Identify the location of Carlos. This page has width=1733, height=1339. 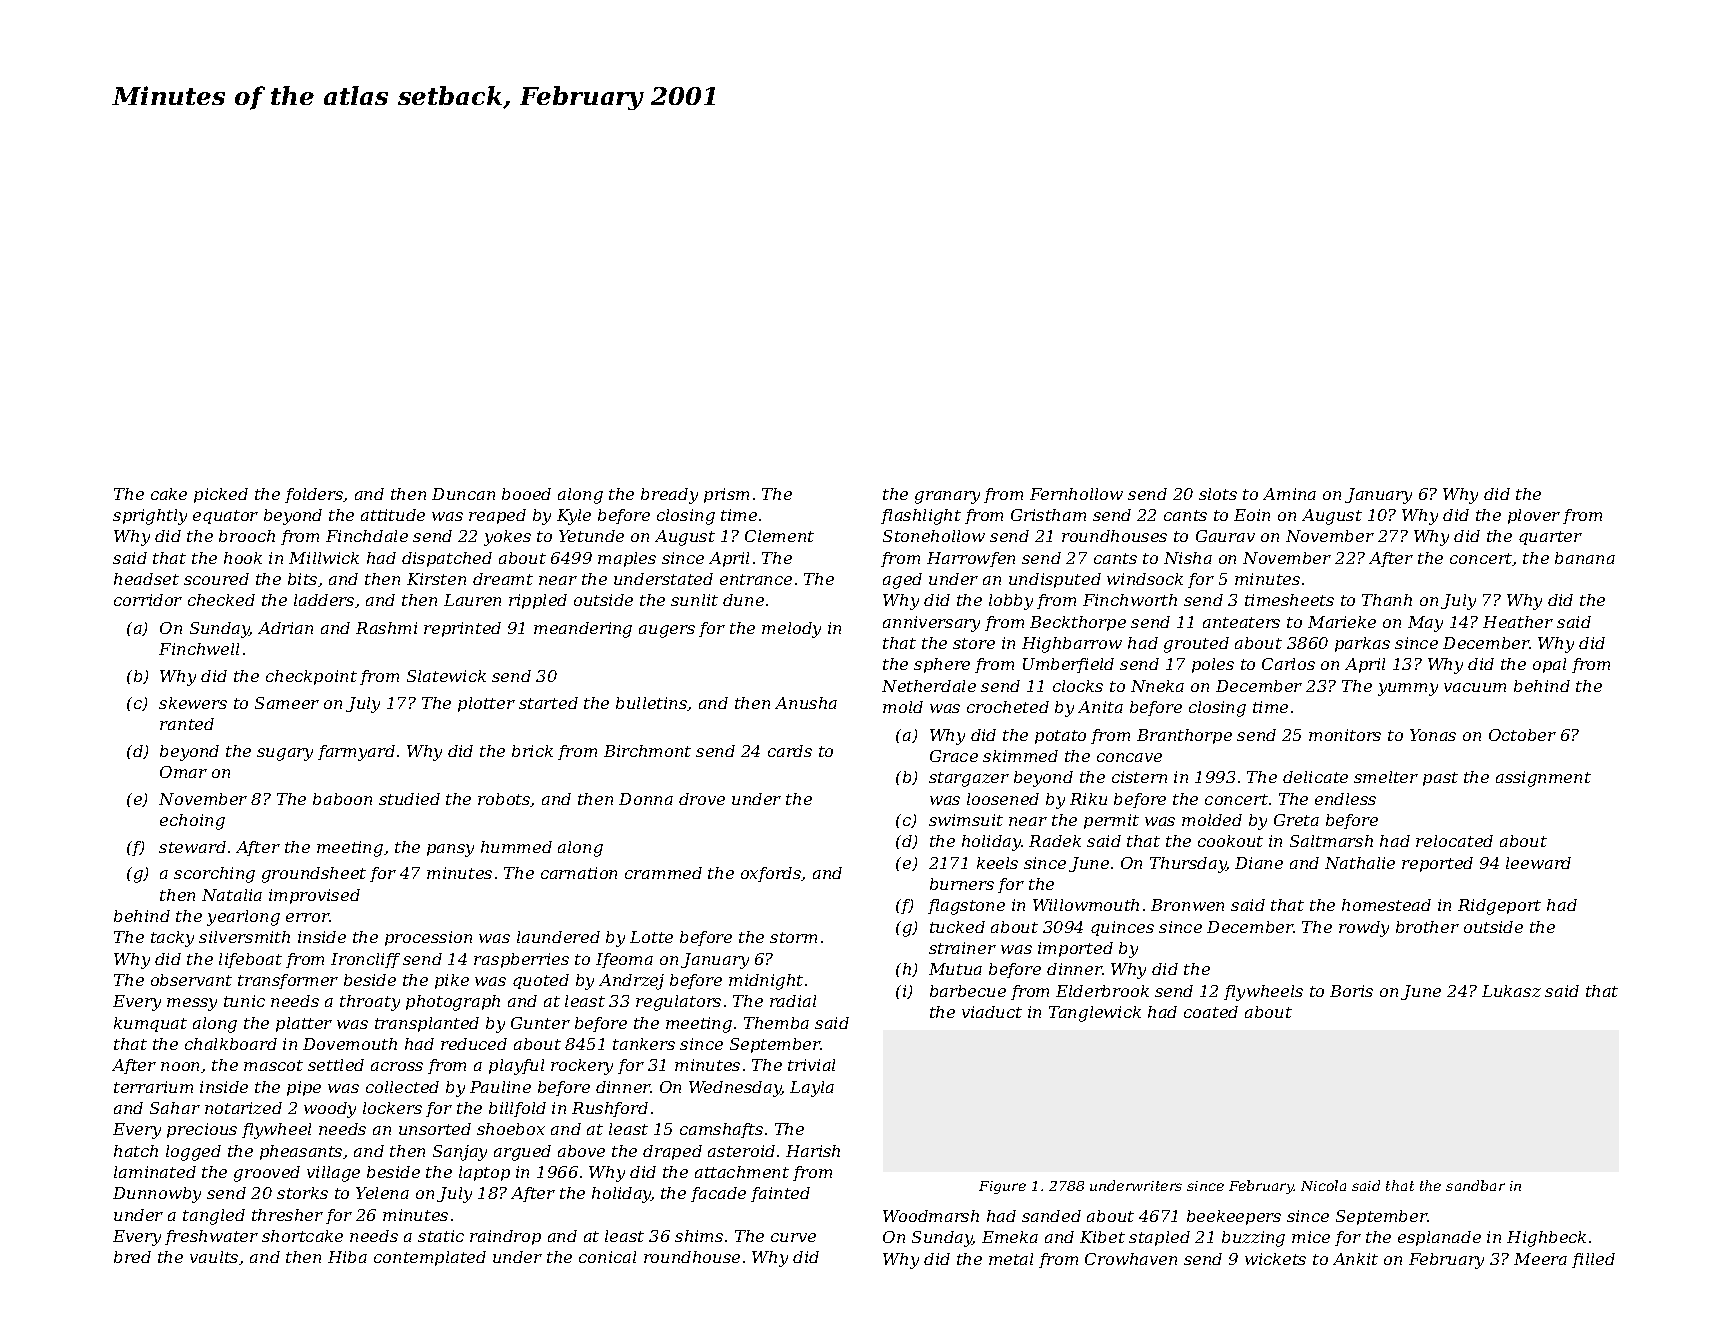
(1288, 664).
